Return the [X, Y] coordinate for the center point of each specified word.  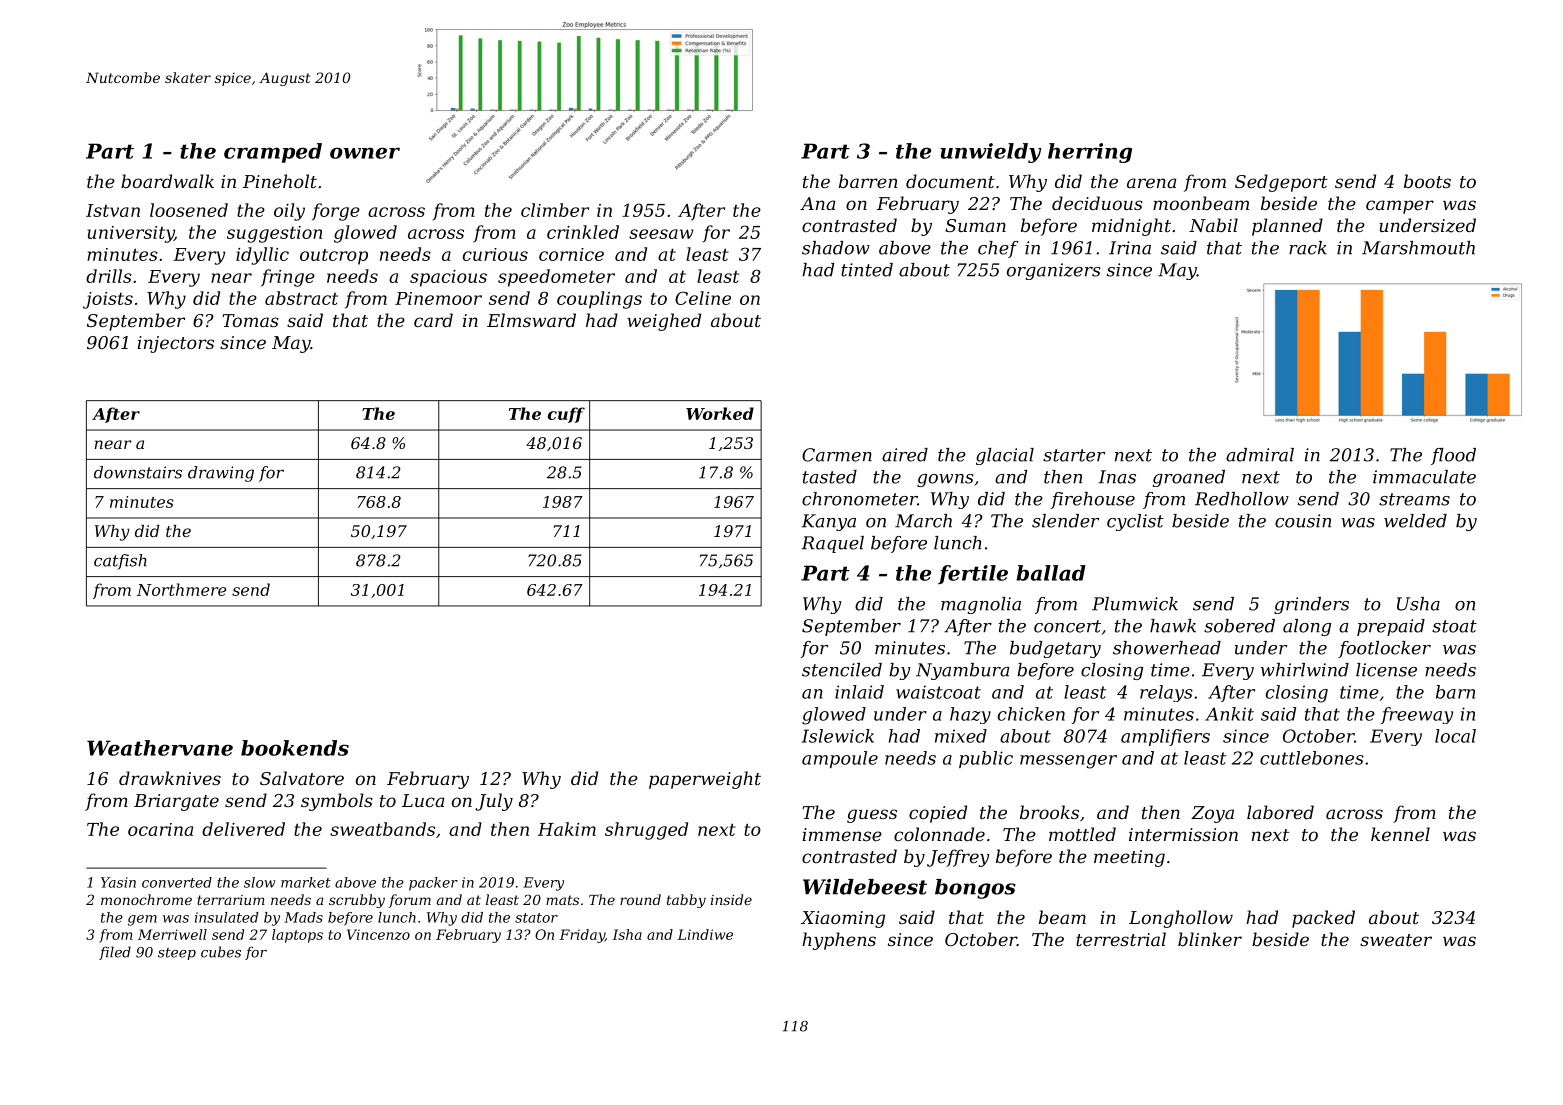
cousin [1303, 521]
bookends [295, 748]
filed [115, 953]
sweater [1396, 940]
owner [365, 153]
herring [1090, 153]
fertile [973, 575]
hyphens [839, 941]
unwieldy [991, 153]
